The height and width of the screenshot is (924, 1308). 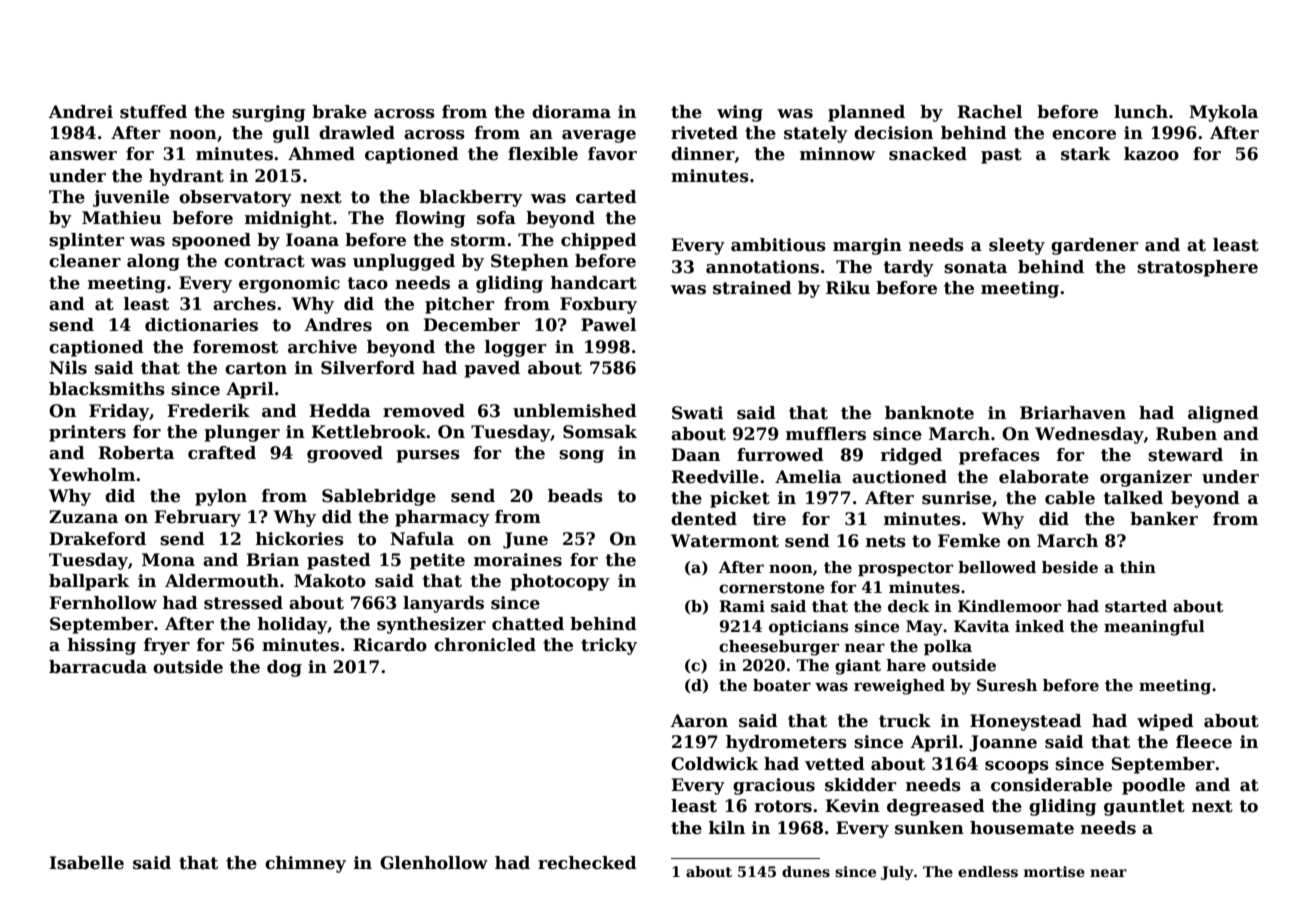 I want to click on lunch, so click(x=1141, y=112).
